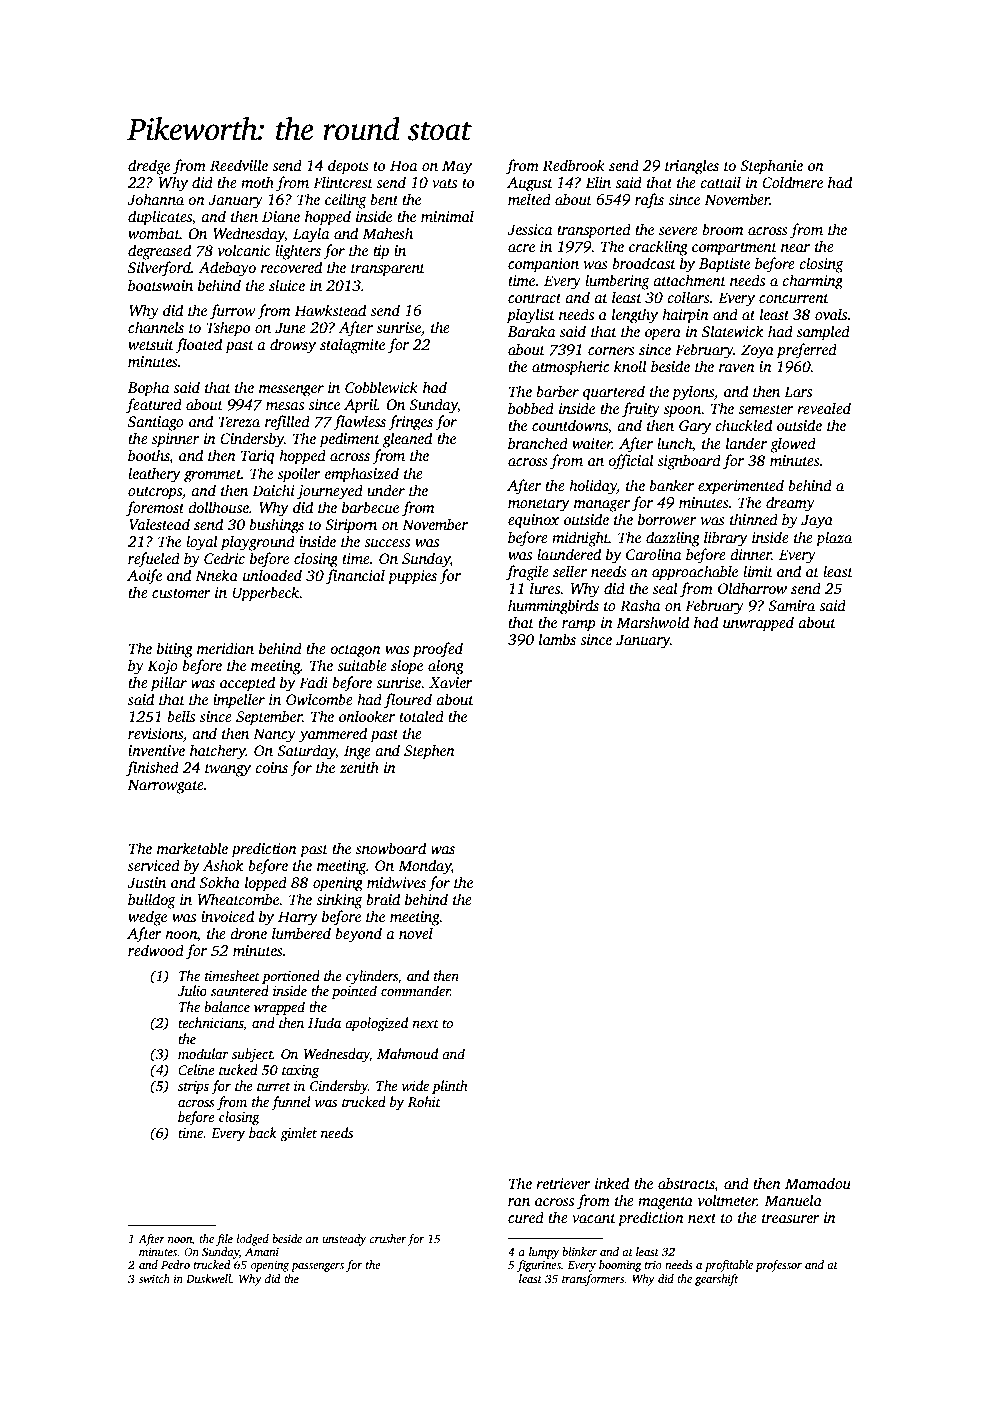 The height and width of the screenshot is (1424, 983). What do you see at coordinates (724, 265) in the screenshot?
I see `Baptiste` at bounding box center [724, 265].
